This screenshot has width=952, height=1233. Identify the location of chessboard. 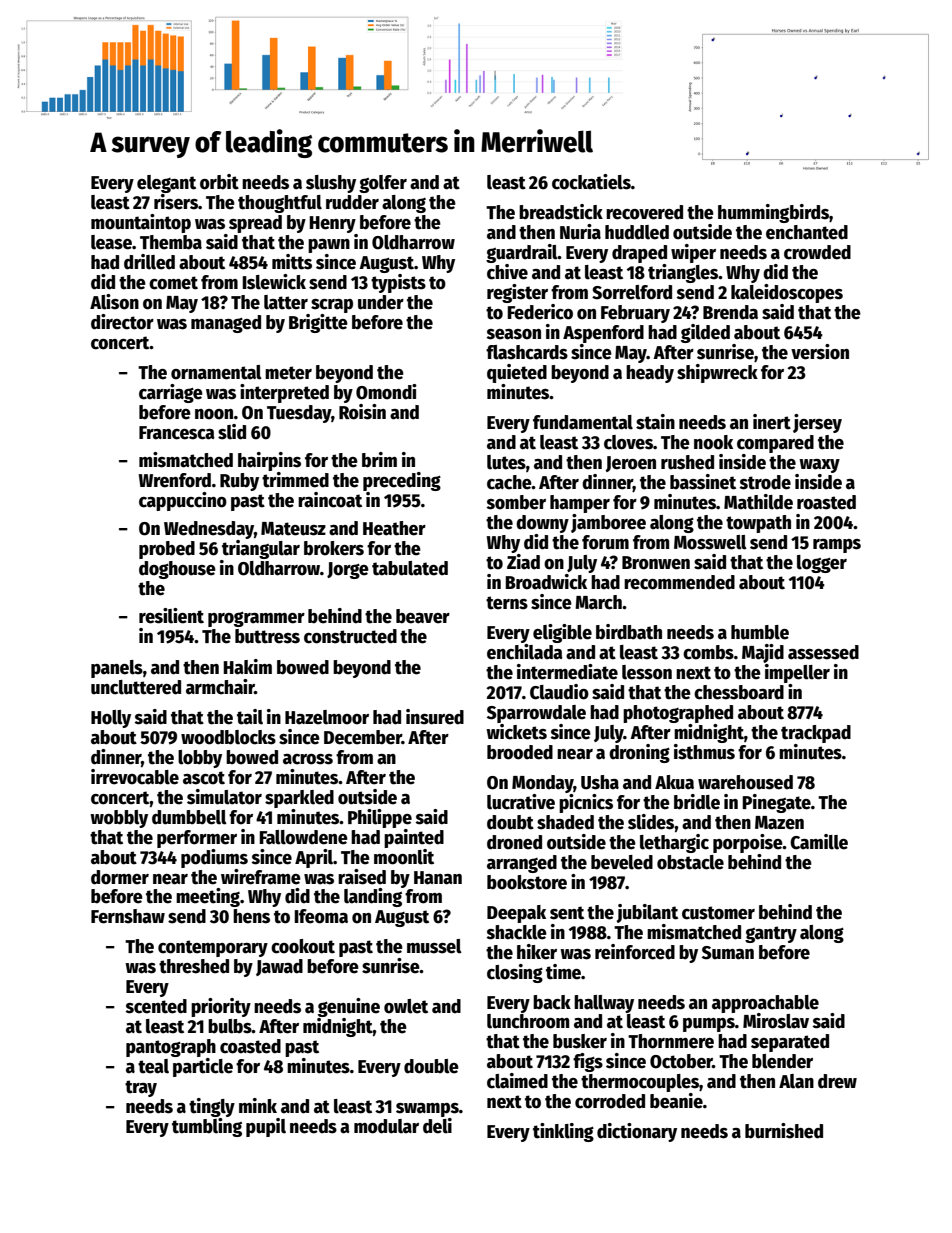
(739, 692).
